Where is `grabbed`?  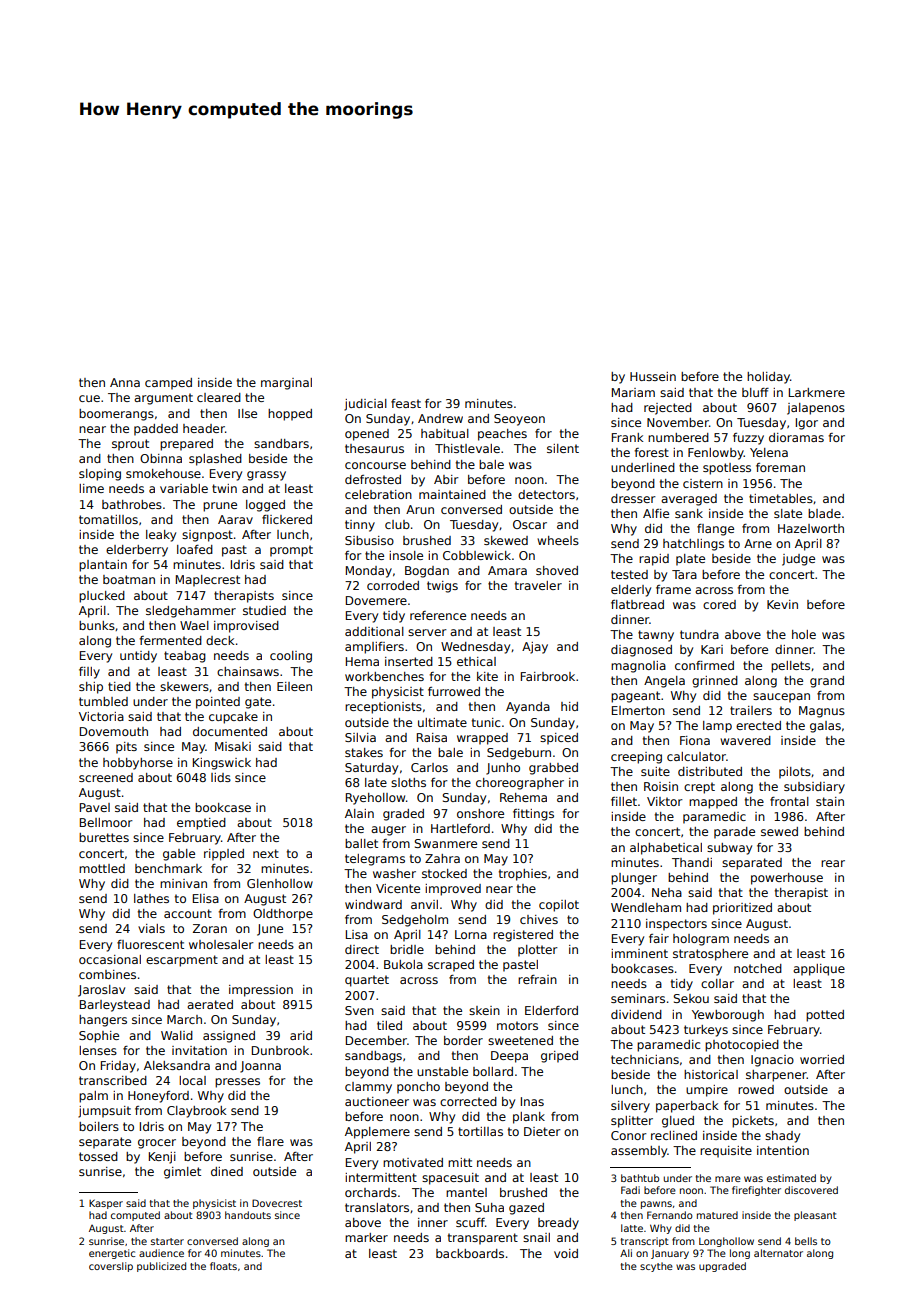 grabbed is located at coordinates (553, 769).
